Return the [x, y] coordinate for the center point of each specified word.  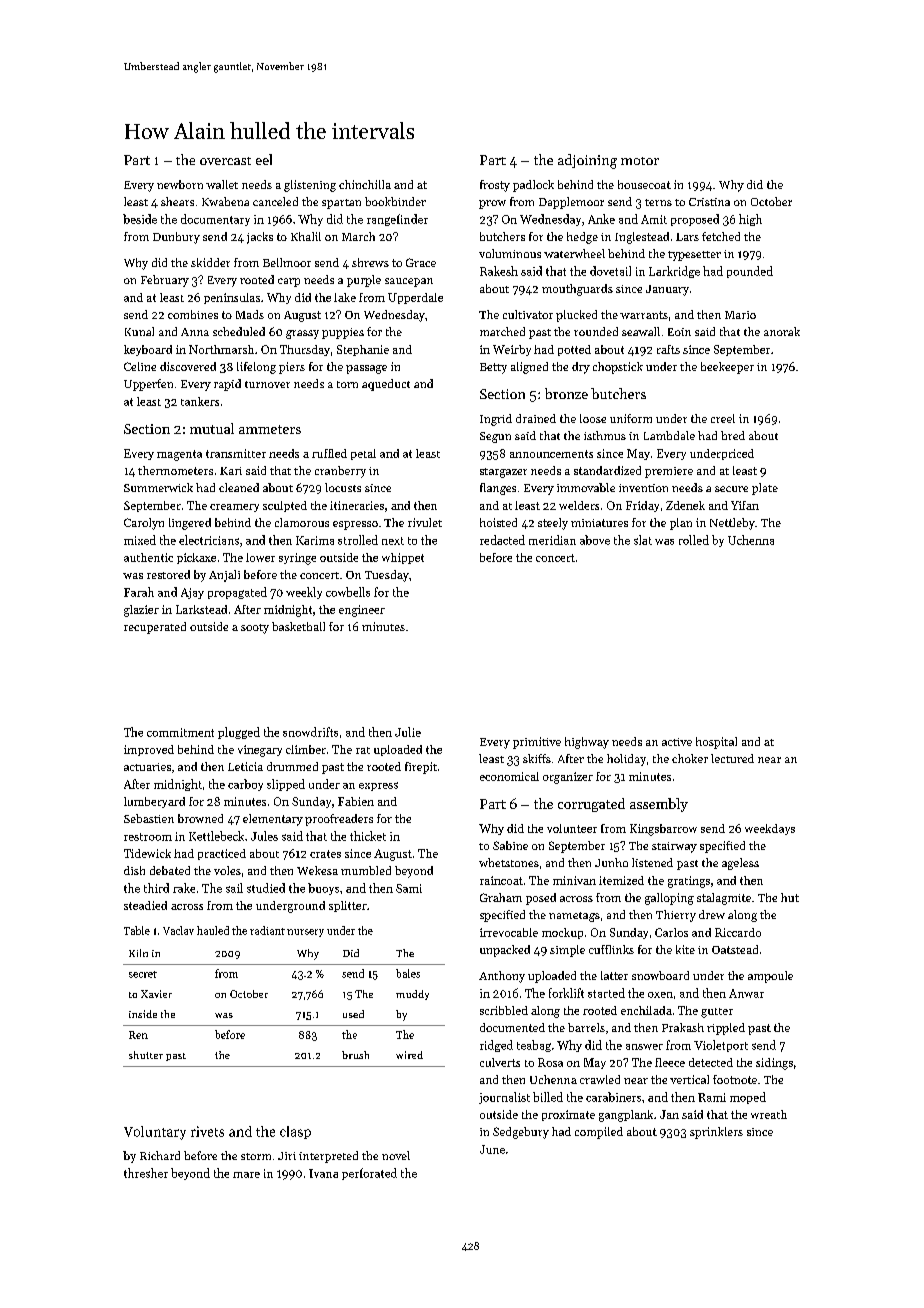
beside [140, 219]
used [353, 1014]
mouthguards [577, 290]
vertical [689, 1079]
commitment [180, 732]
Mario [740, 315]
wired [409, 1055]
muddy [412, 995]
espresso [355, 525]
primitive [537, 743]
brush [355, 1055]
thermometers [175, 470]
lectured [732, 758]
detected [711, 1062]
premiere [669, 472]
